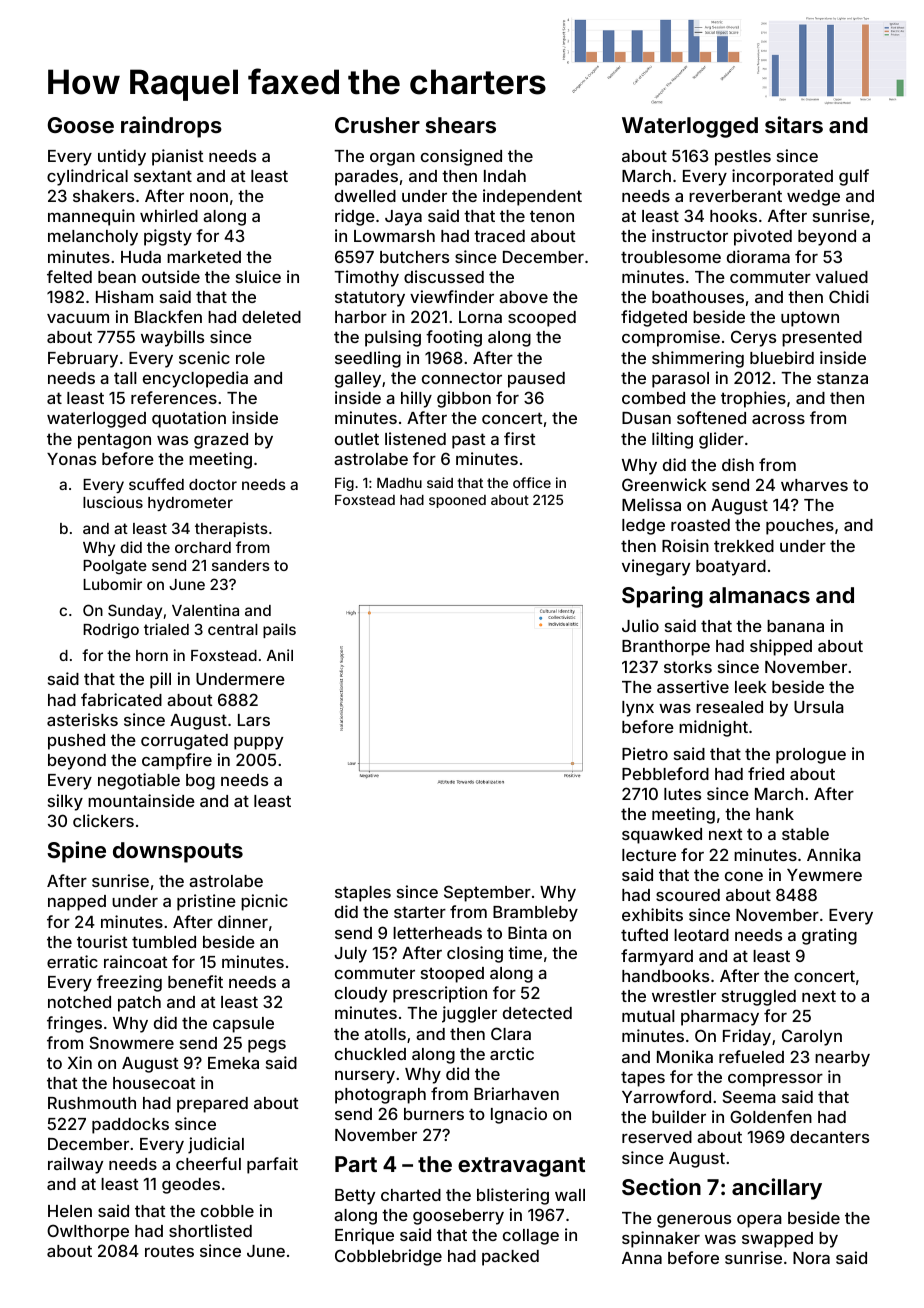 This screenshot has width=924, height=1308. Describe the element at coordinates (171, 127) in the screenshot. I see `raindrops` at that location.
